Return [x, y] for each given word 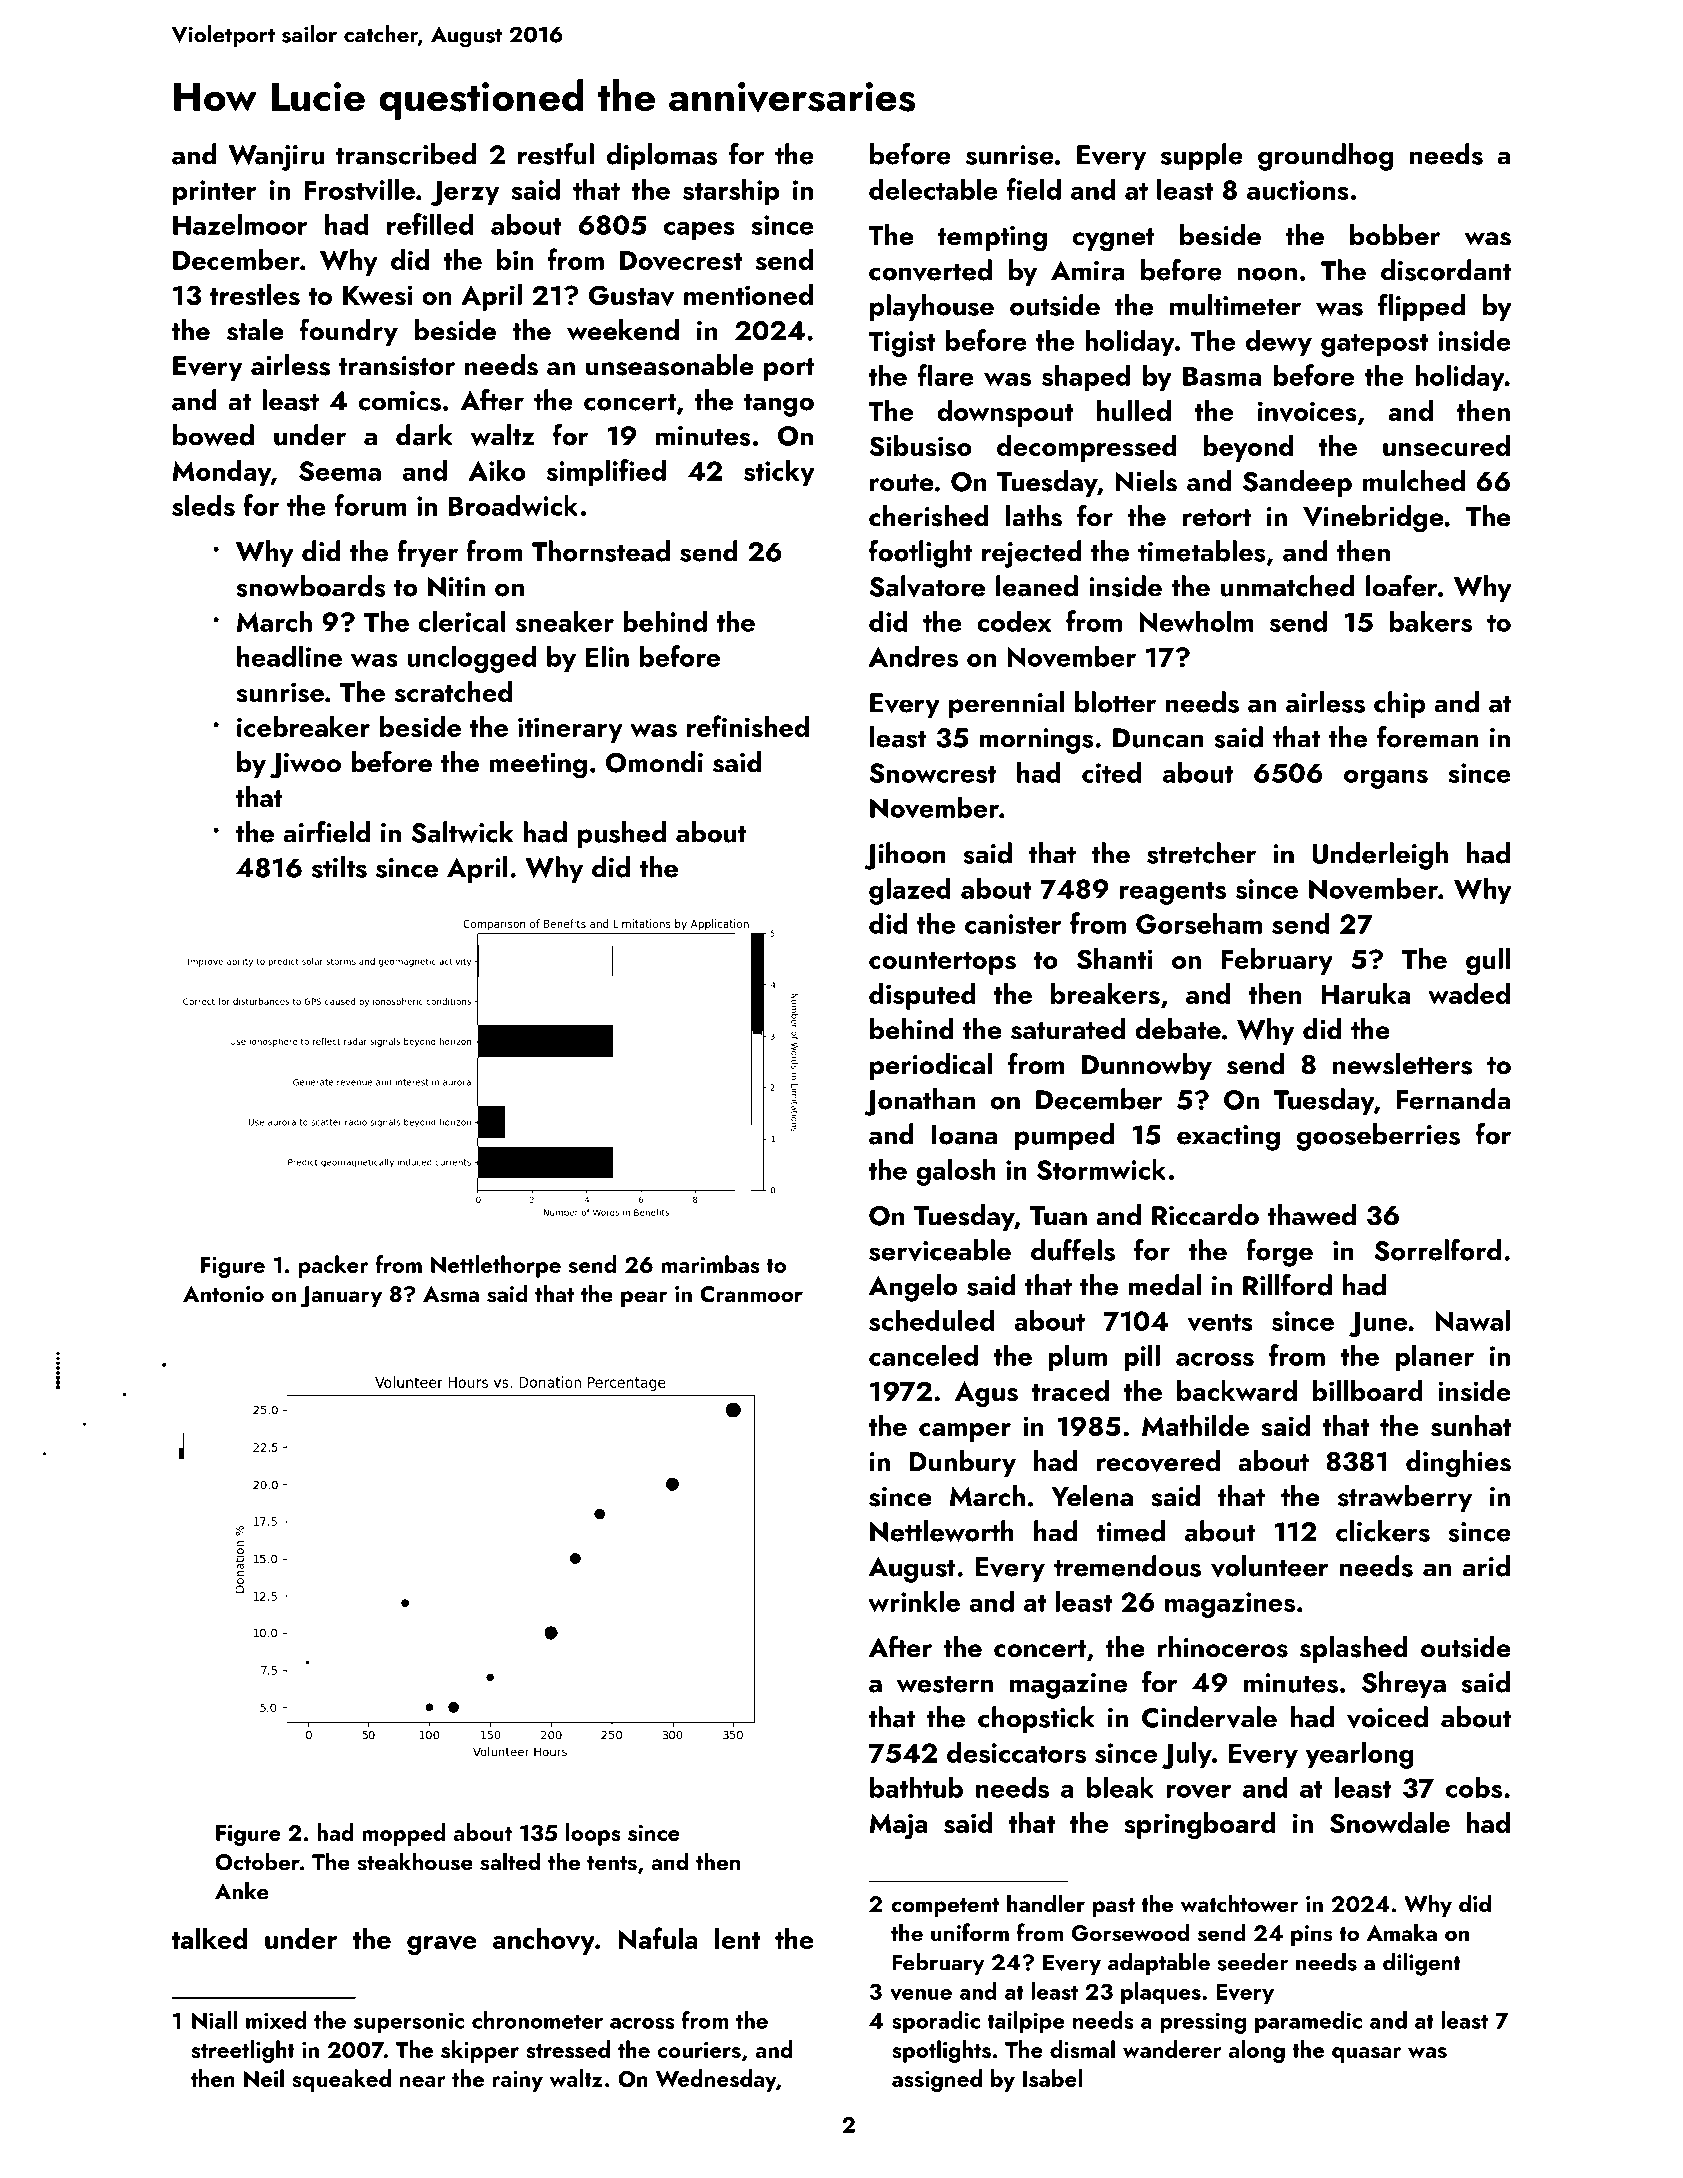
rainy [517, 2081]
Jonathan [919, 1102]
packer [333, 1266]
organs [1386, 779]
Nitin [456, 587]
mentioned [748, 294]
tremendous [1127, 1566]
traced [1070, 1390]
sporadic [936, 2022]
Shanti [1115, 959]
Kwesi [378, 295]
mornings [1036, 741]
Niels [1146, 481]
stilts [339, 867]
